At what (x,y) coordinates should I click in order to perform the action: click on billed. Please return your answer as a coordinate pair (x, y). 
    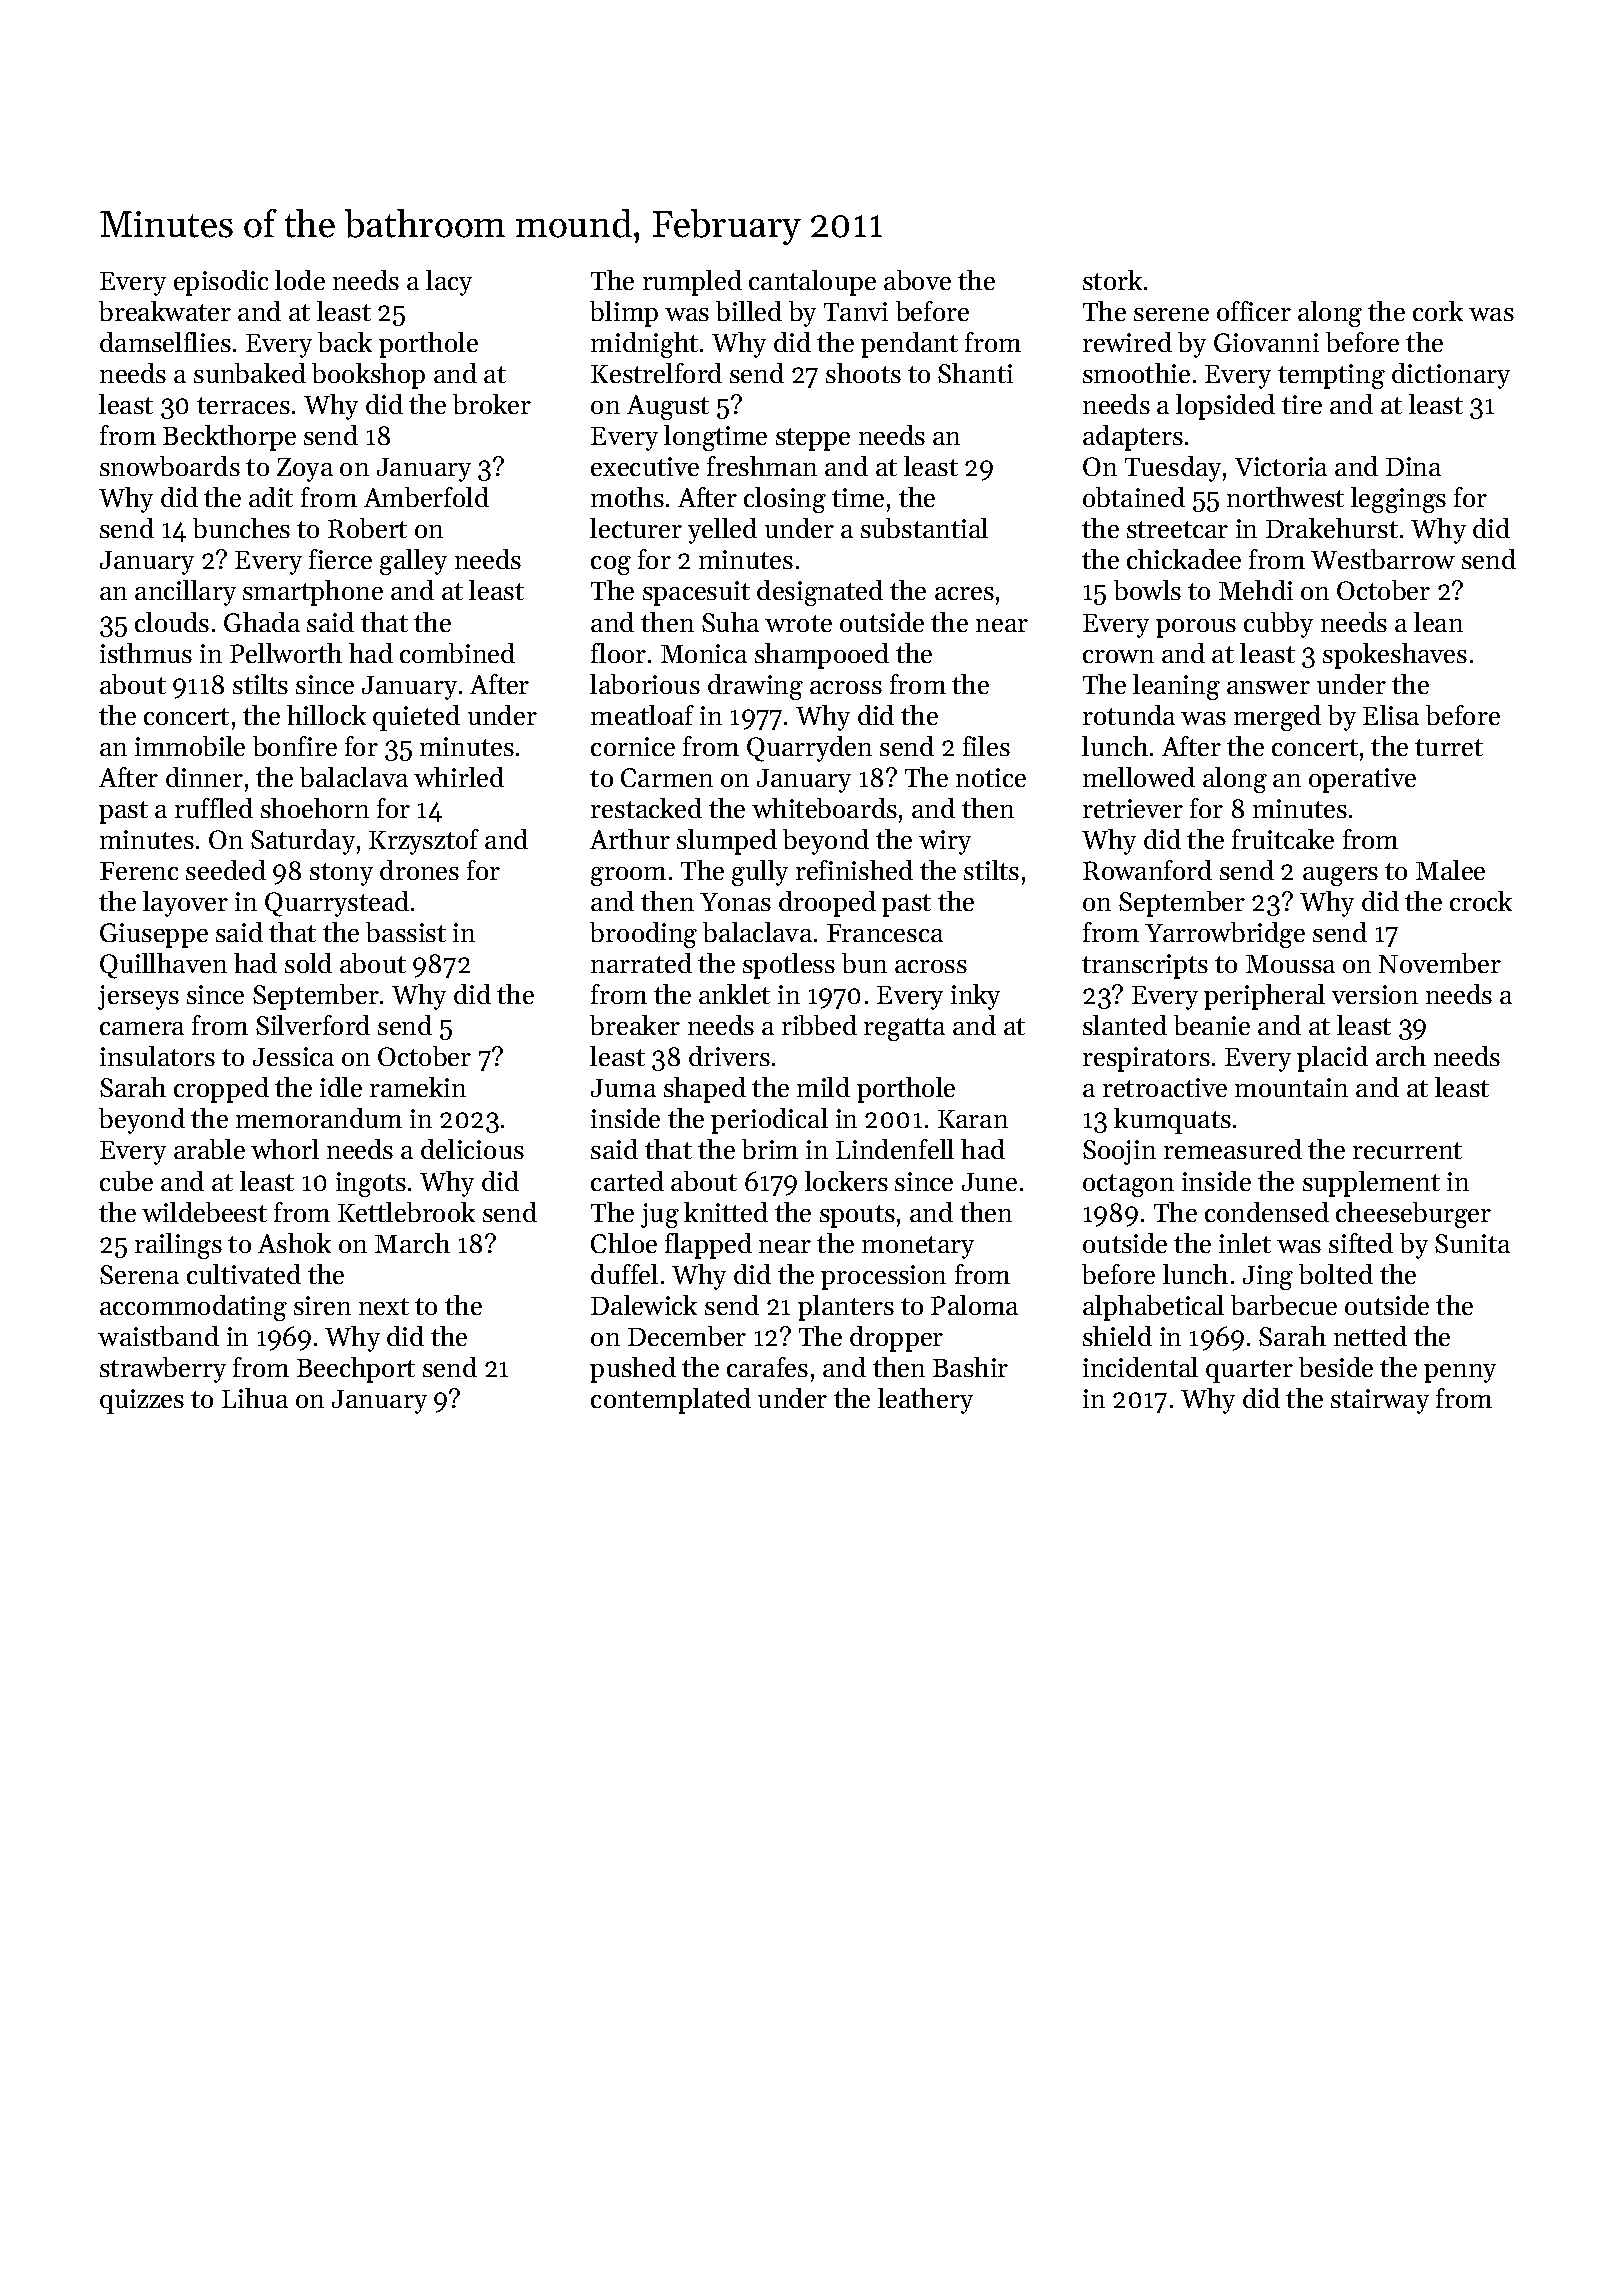
    Looking at the image, I should click on (749, 311).
